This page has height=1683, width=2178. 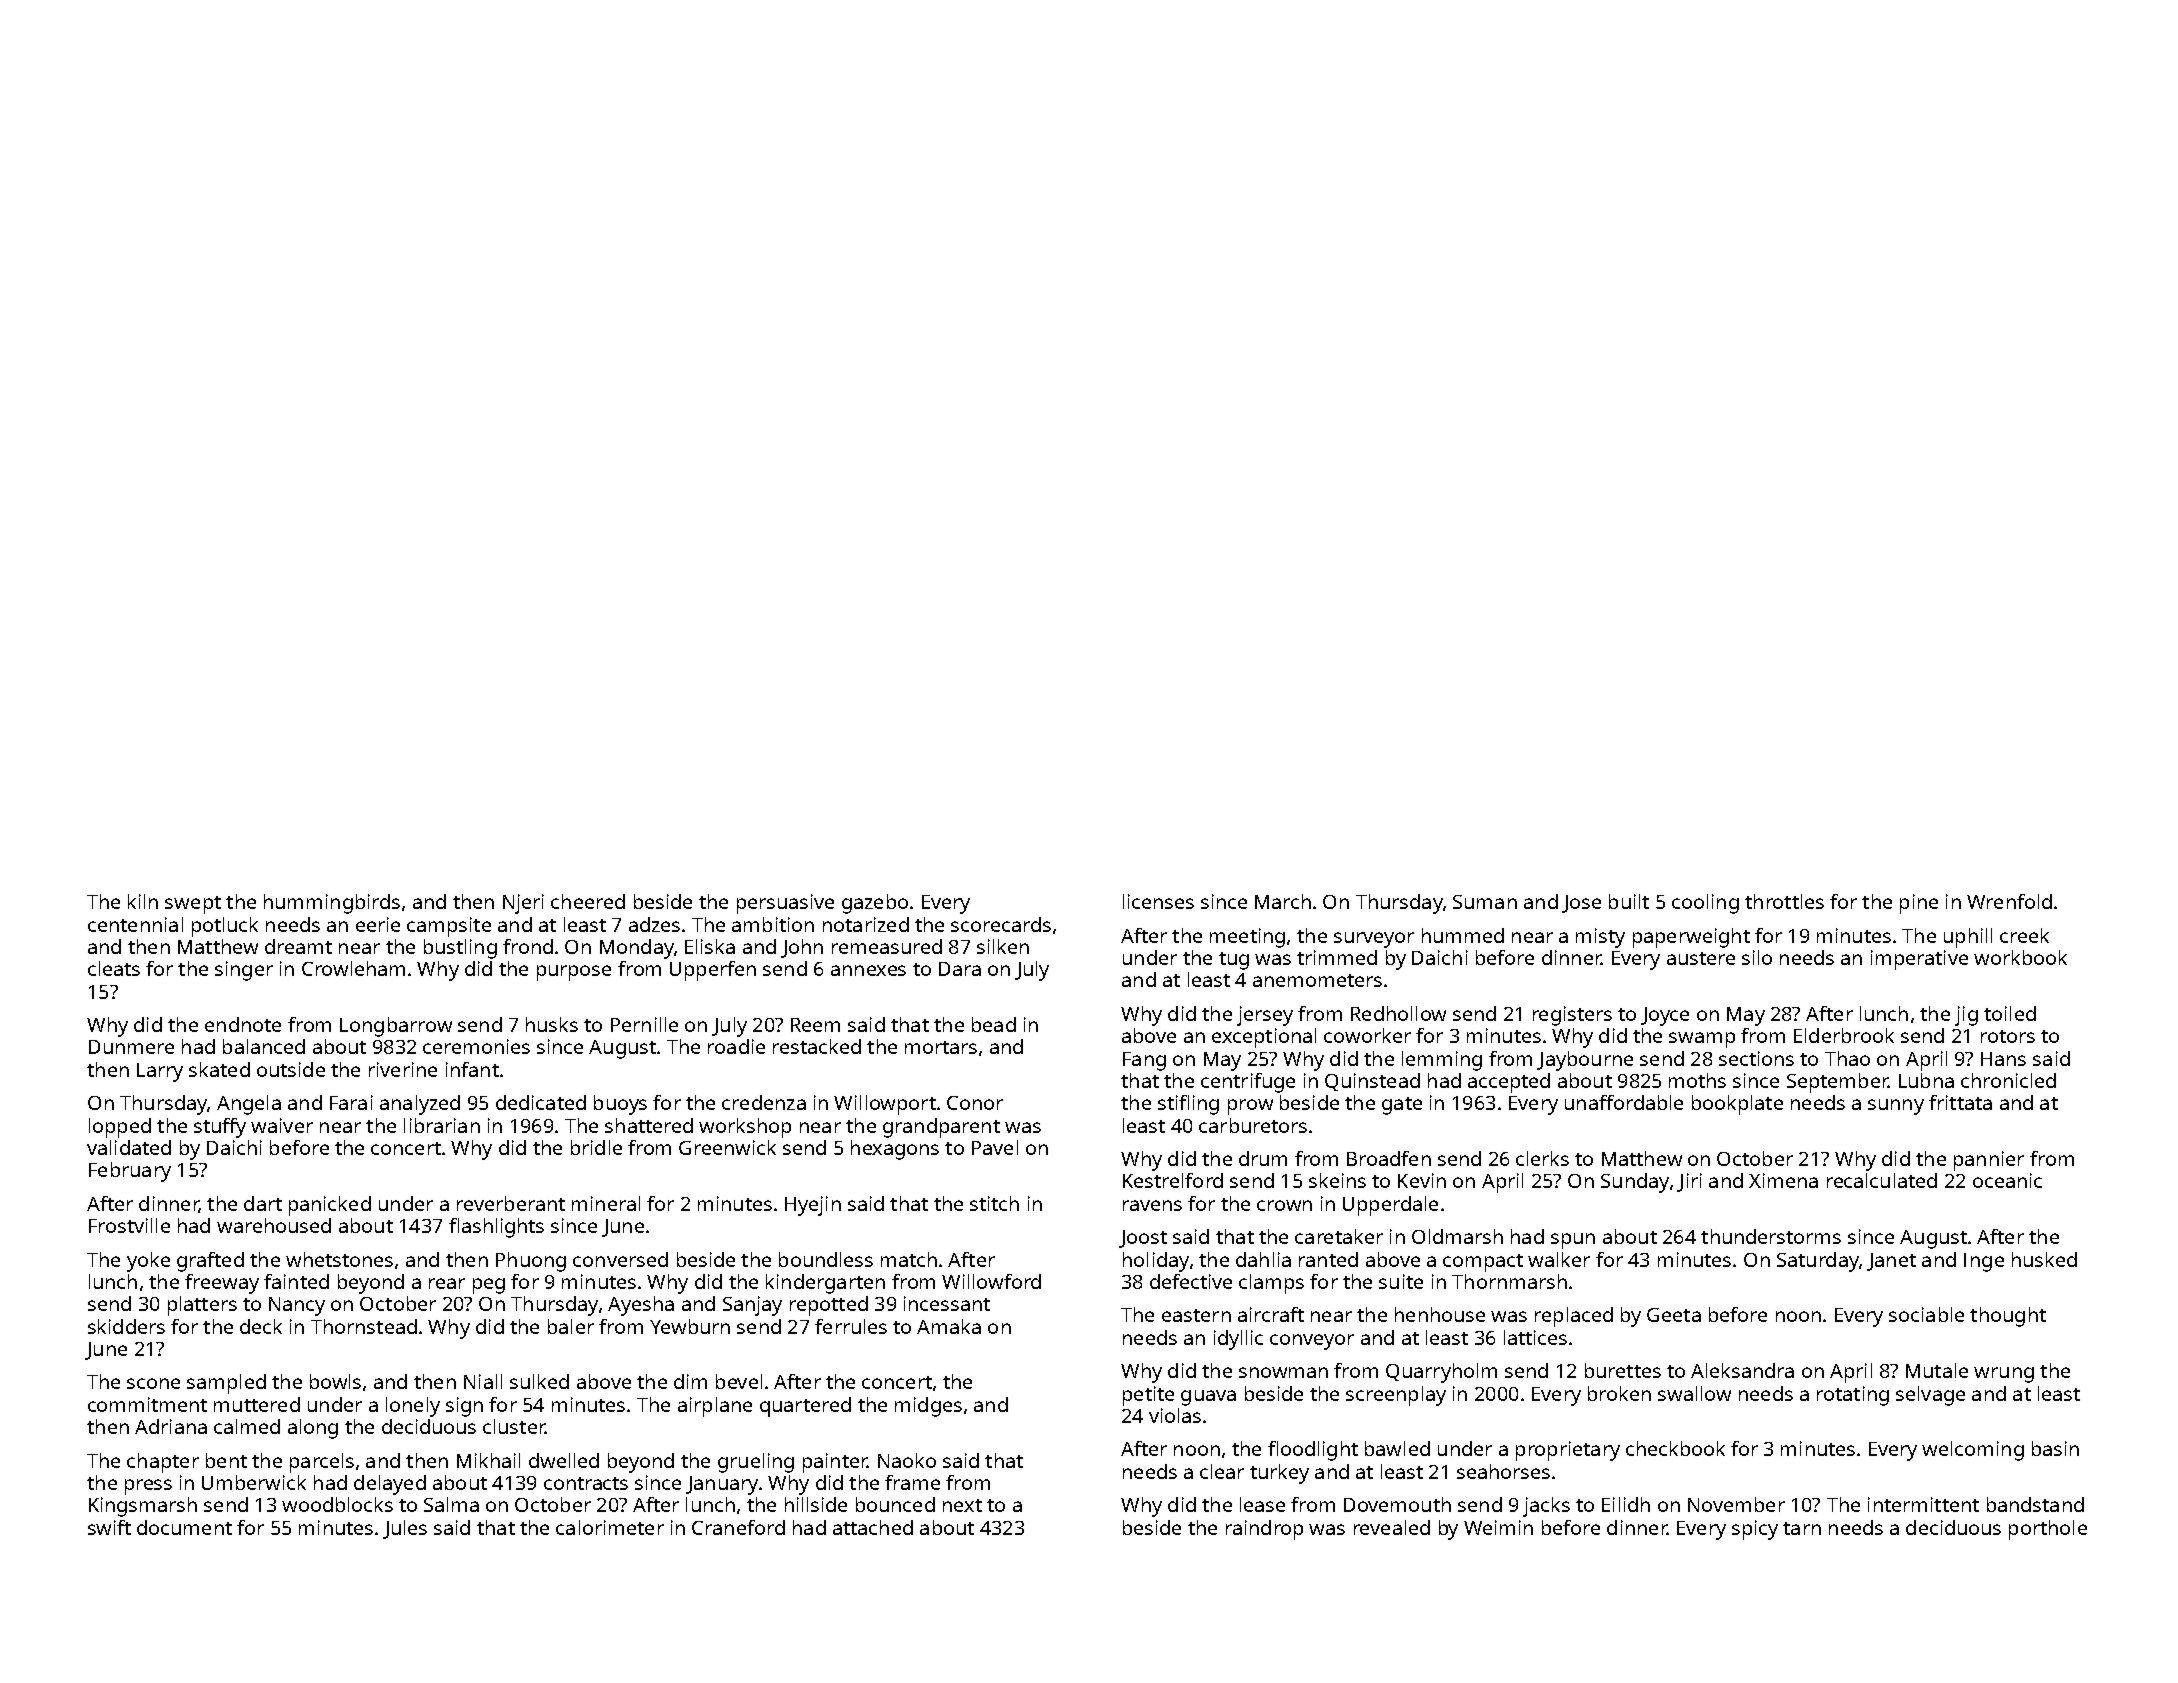 What do you see at coordinates (875, 904) in the page?
I see `gazebo` at bounding box center [875, 904].
